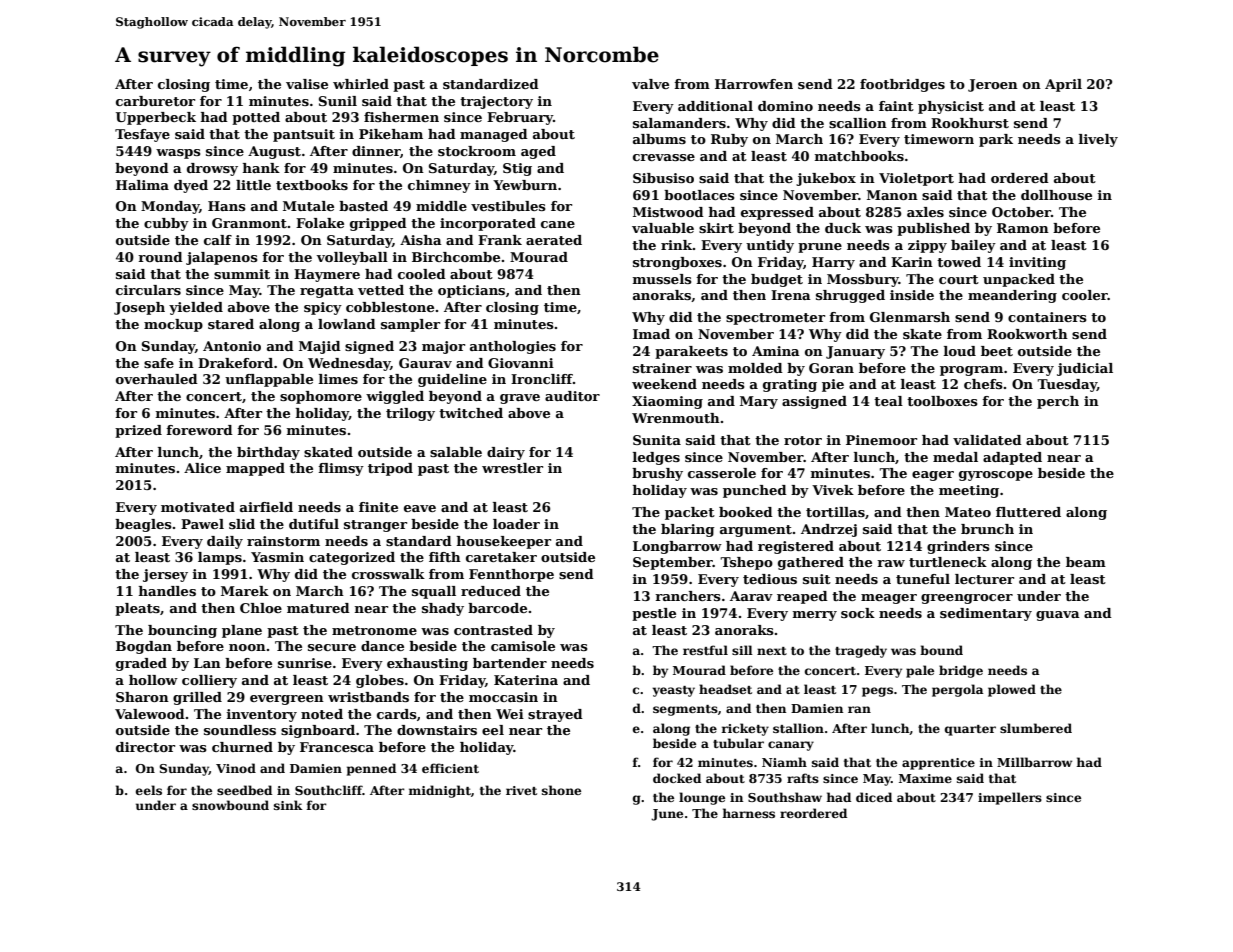 The image size is (1233, 952). What do you see at coordinates (679, 123) in the document?
I see `salamanders` at bounding box center [679, 123].
